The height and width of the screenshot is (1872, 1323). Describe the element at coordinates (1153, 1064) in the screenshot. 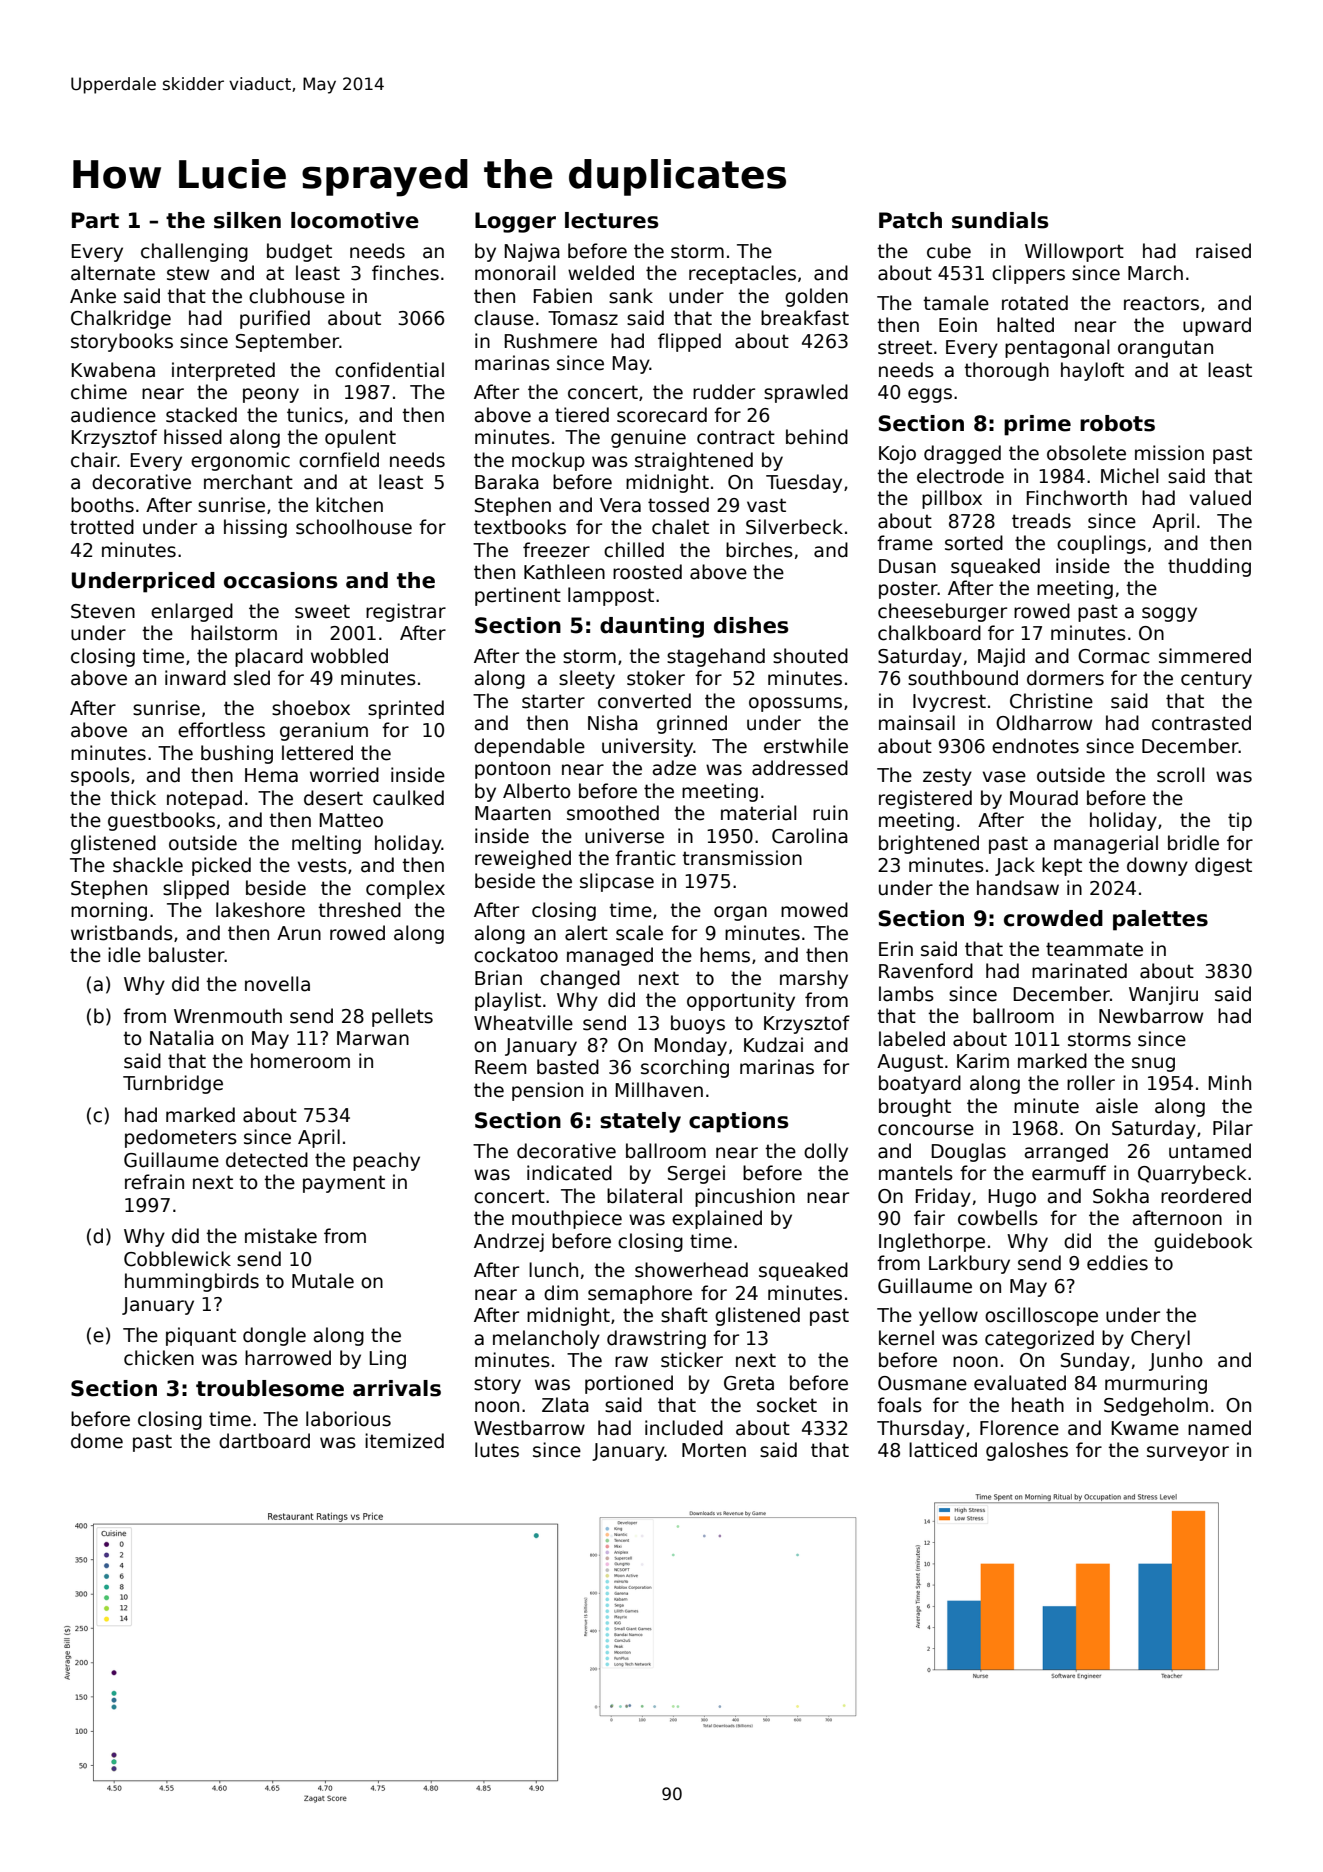

I see `snug` at that location.
